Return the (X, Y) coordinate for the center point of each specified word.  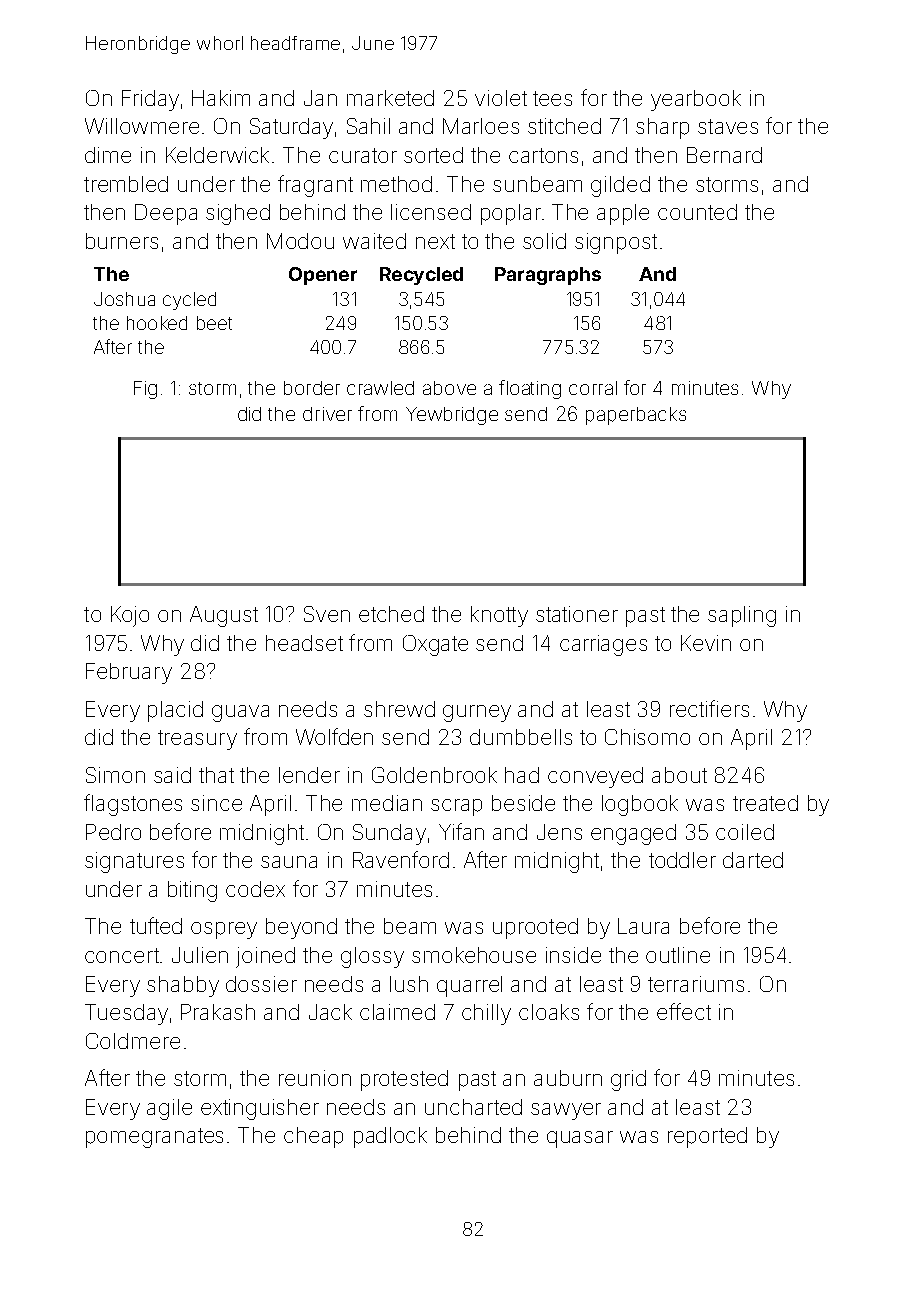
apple (623, 214)
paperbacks (636, 416)
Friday (150, 100)
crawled (380, 388)
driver (327, 414)
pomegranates (154, 1138)
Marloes (481, 126)
